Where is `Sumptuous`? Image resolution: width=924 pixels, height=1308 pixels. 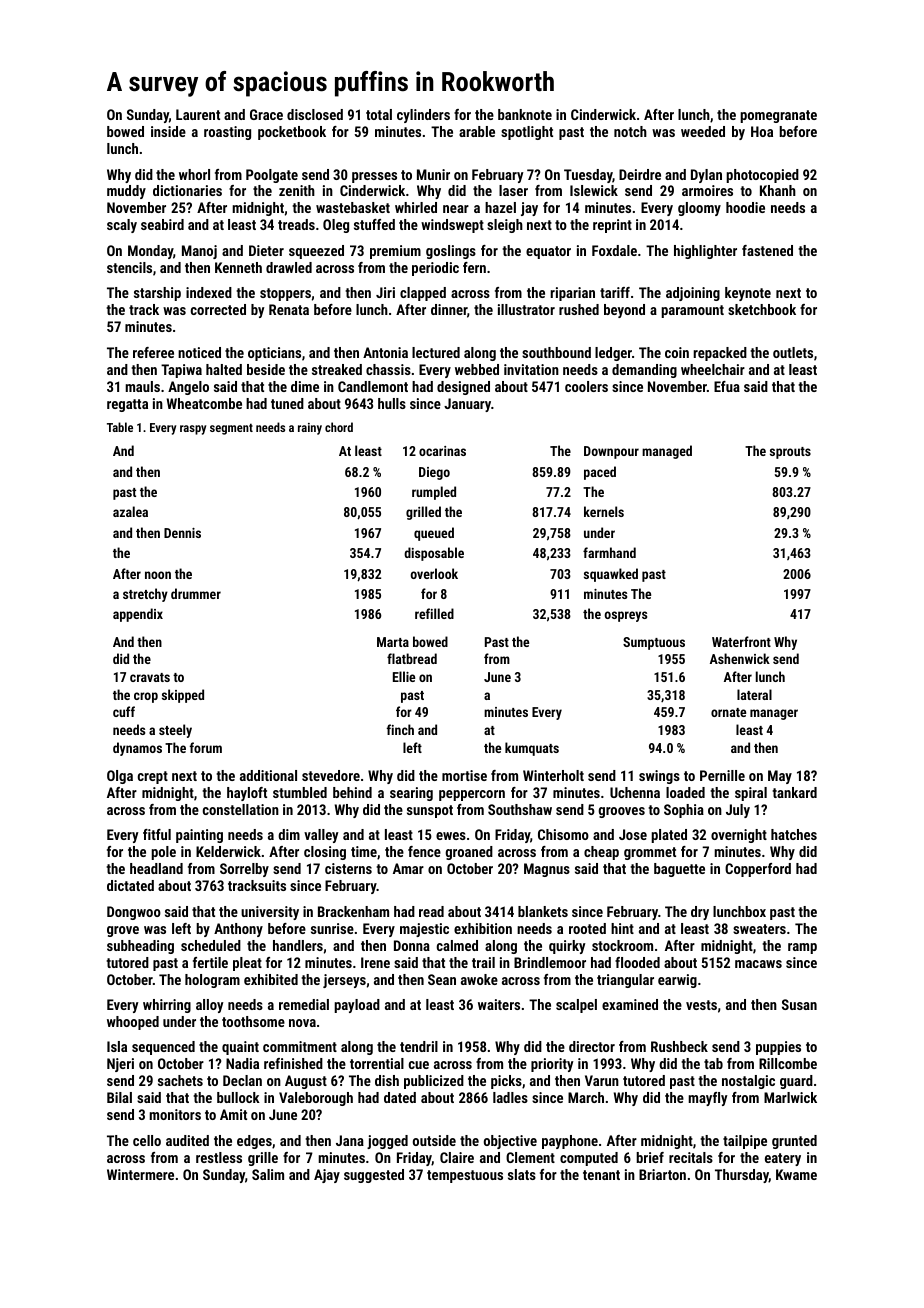 Sumptuous is located at coordinates (654, 643).
